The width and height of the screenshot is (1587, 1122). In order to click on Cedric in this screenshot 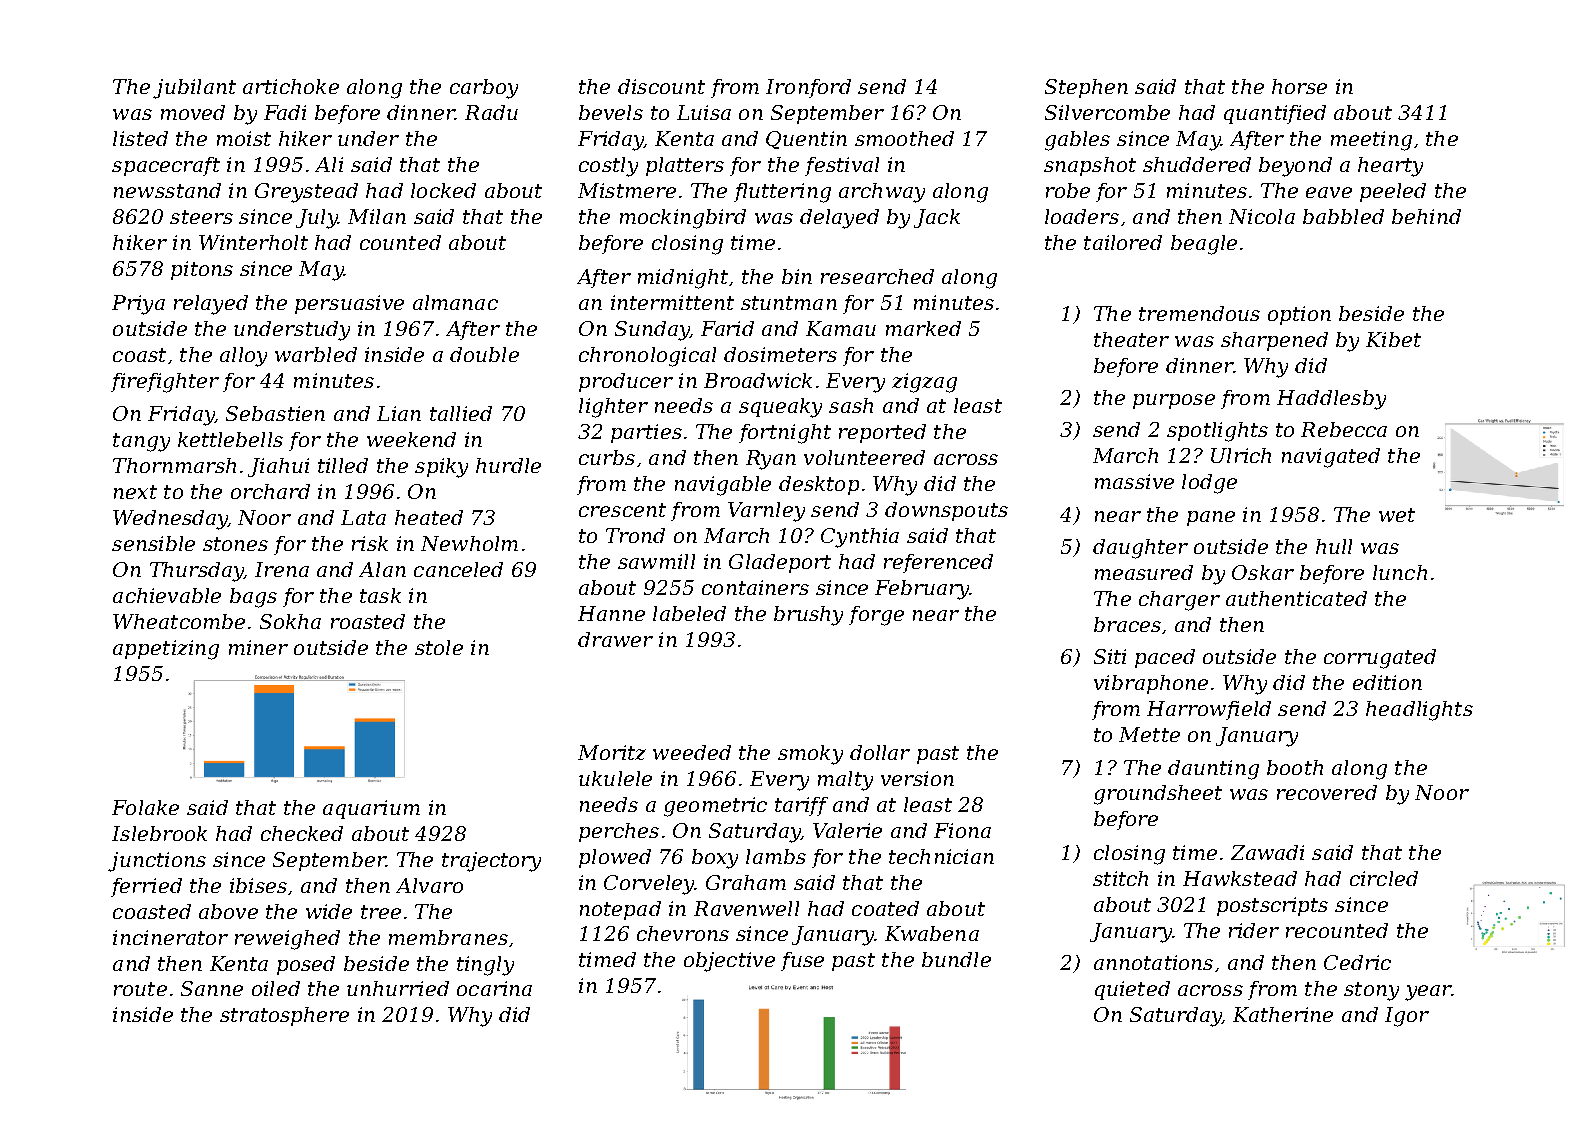, I will do `click(1357, 962)`.
